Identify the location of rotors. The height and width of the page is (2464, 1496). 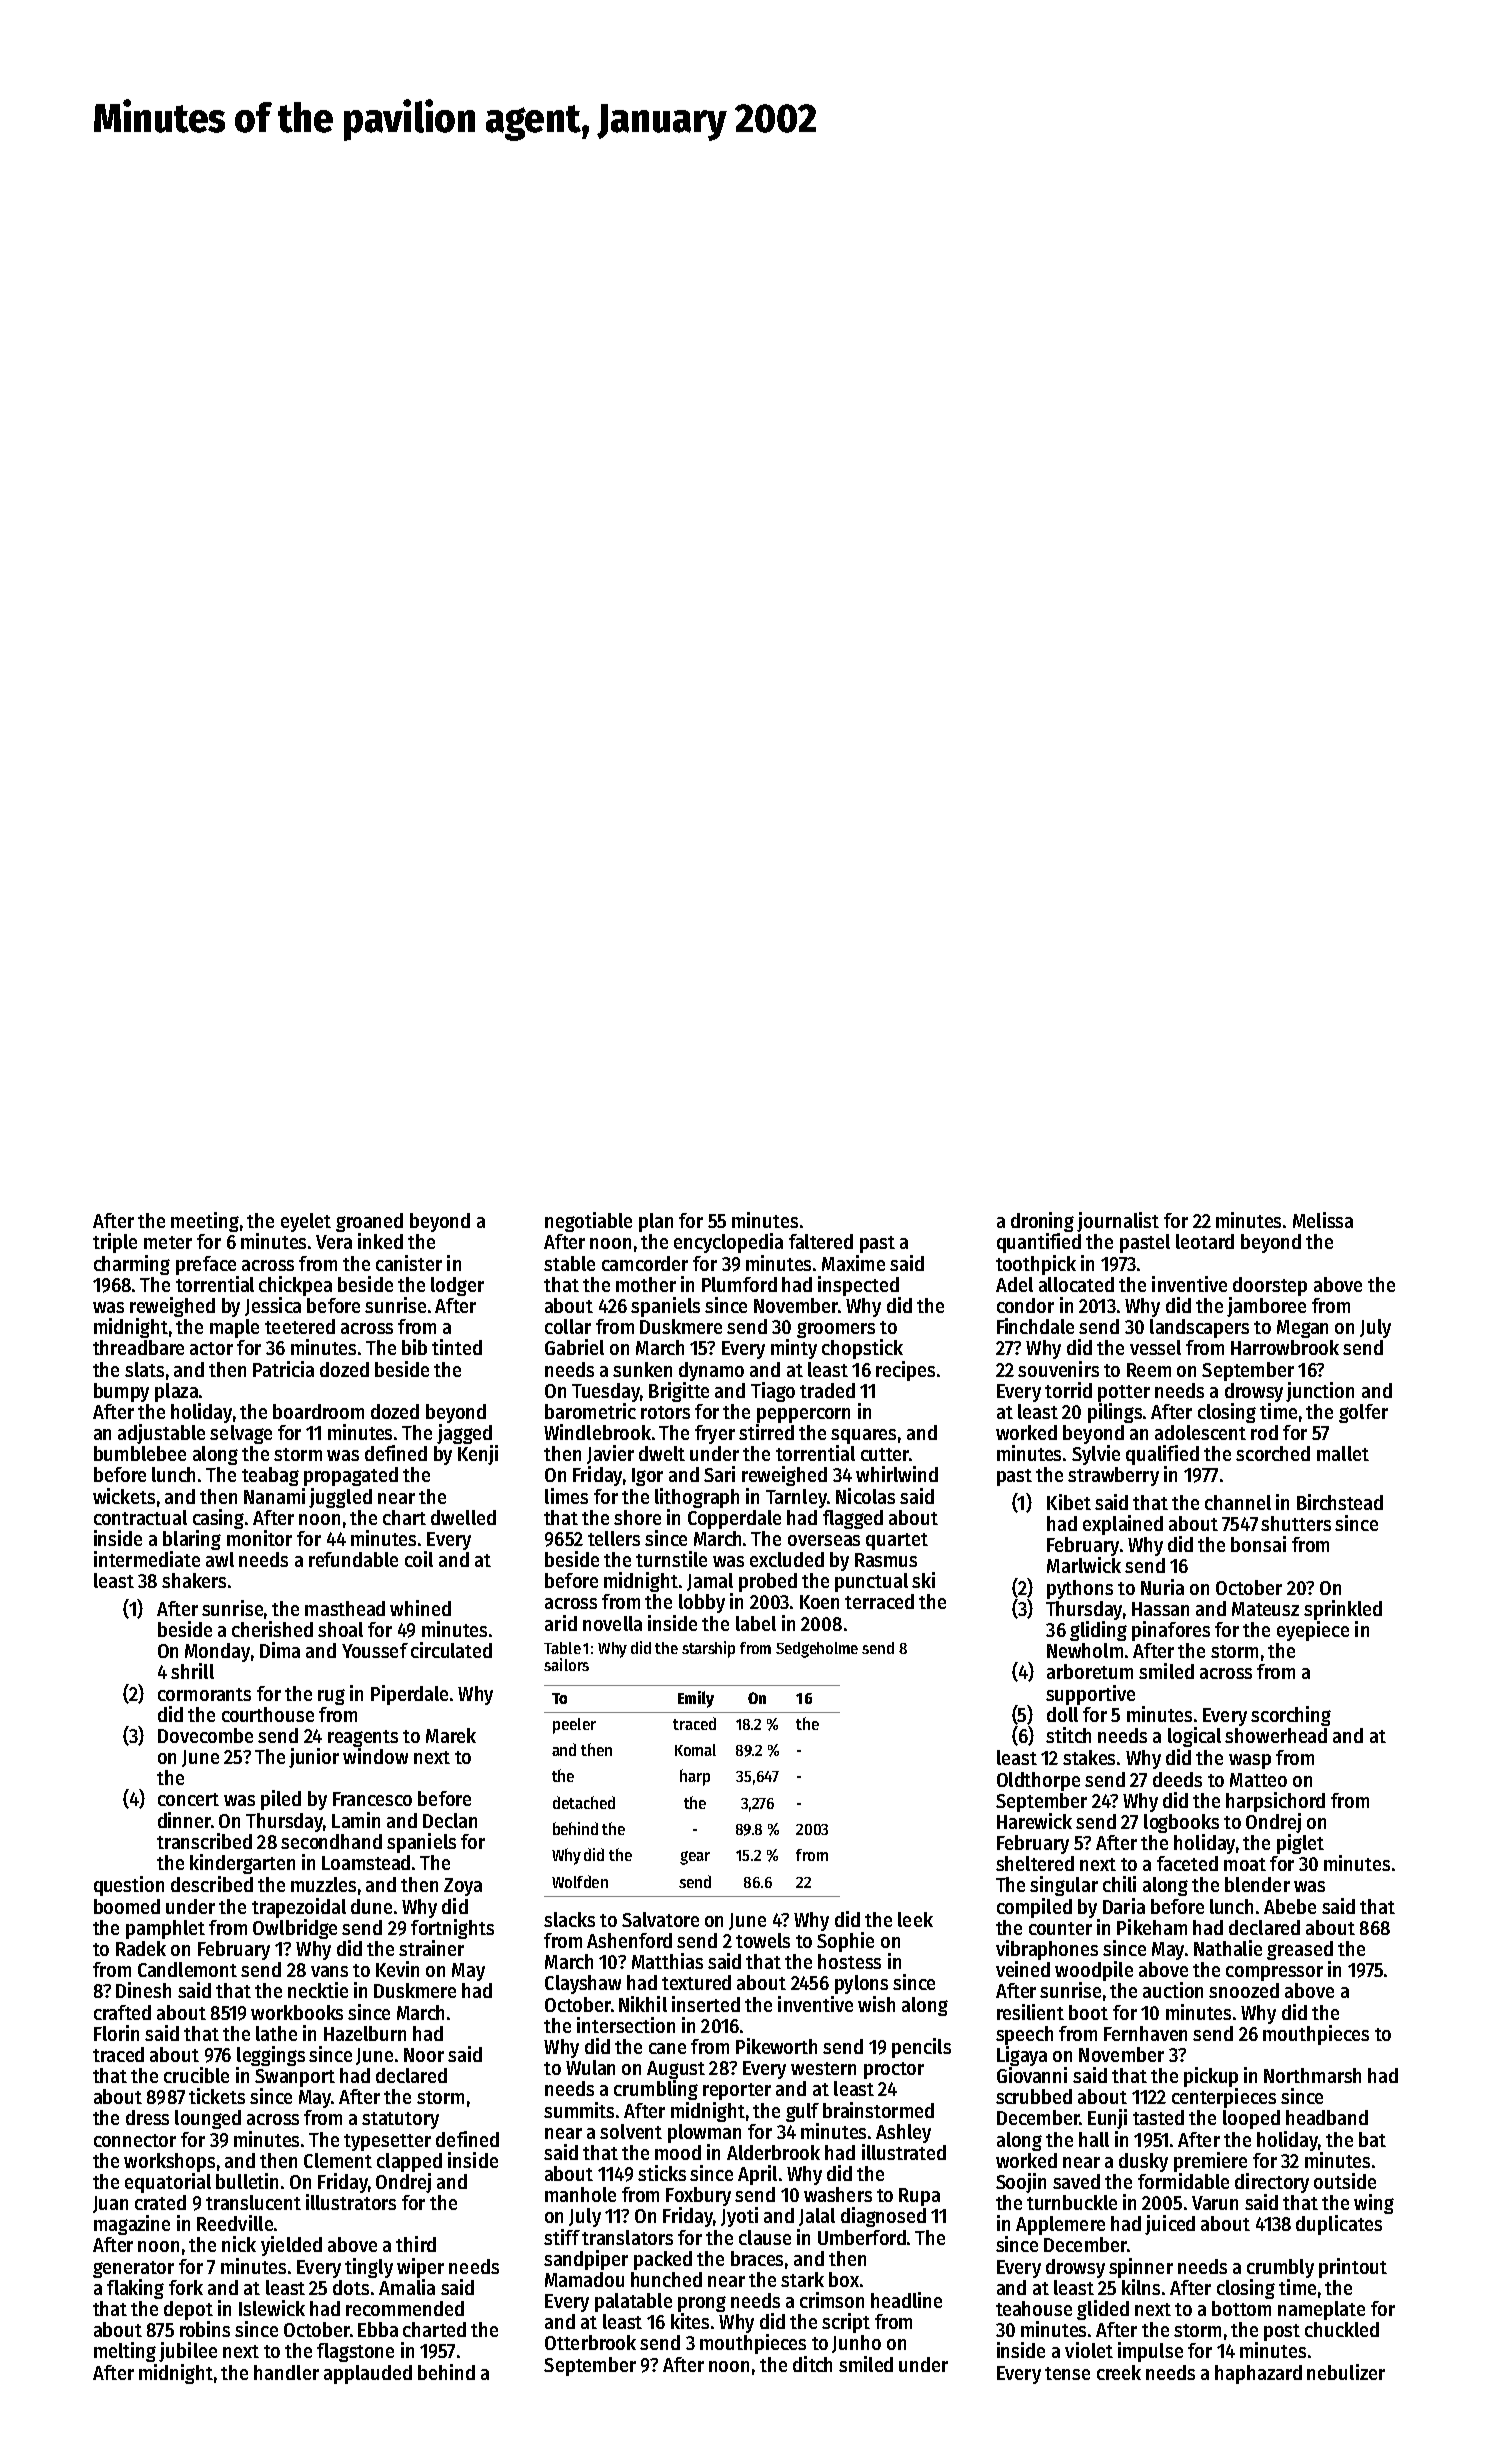
(665, 1412).
